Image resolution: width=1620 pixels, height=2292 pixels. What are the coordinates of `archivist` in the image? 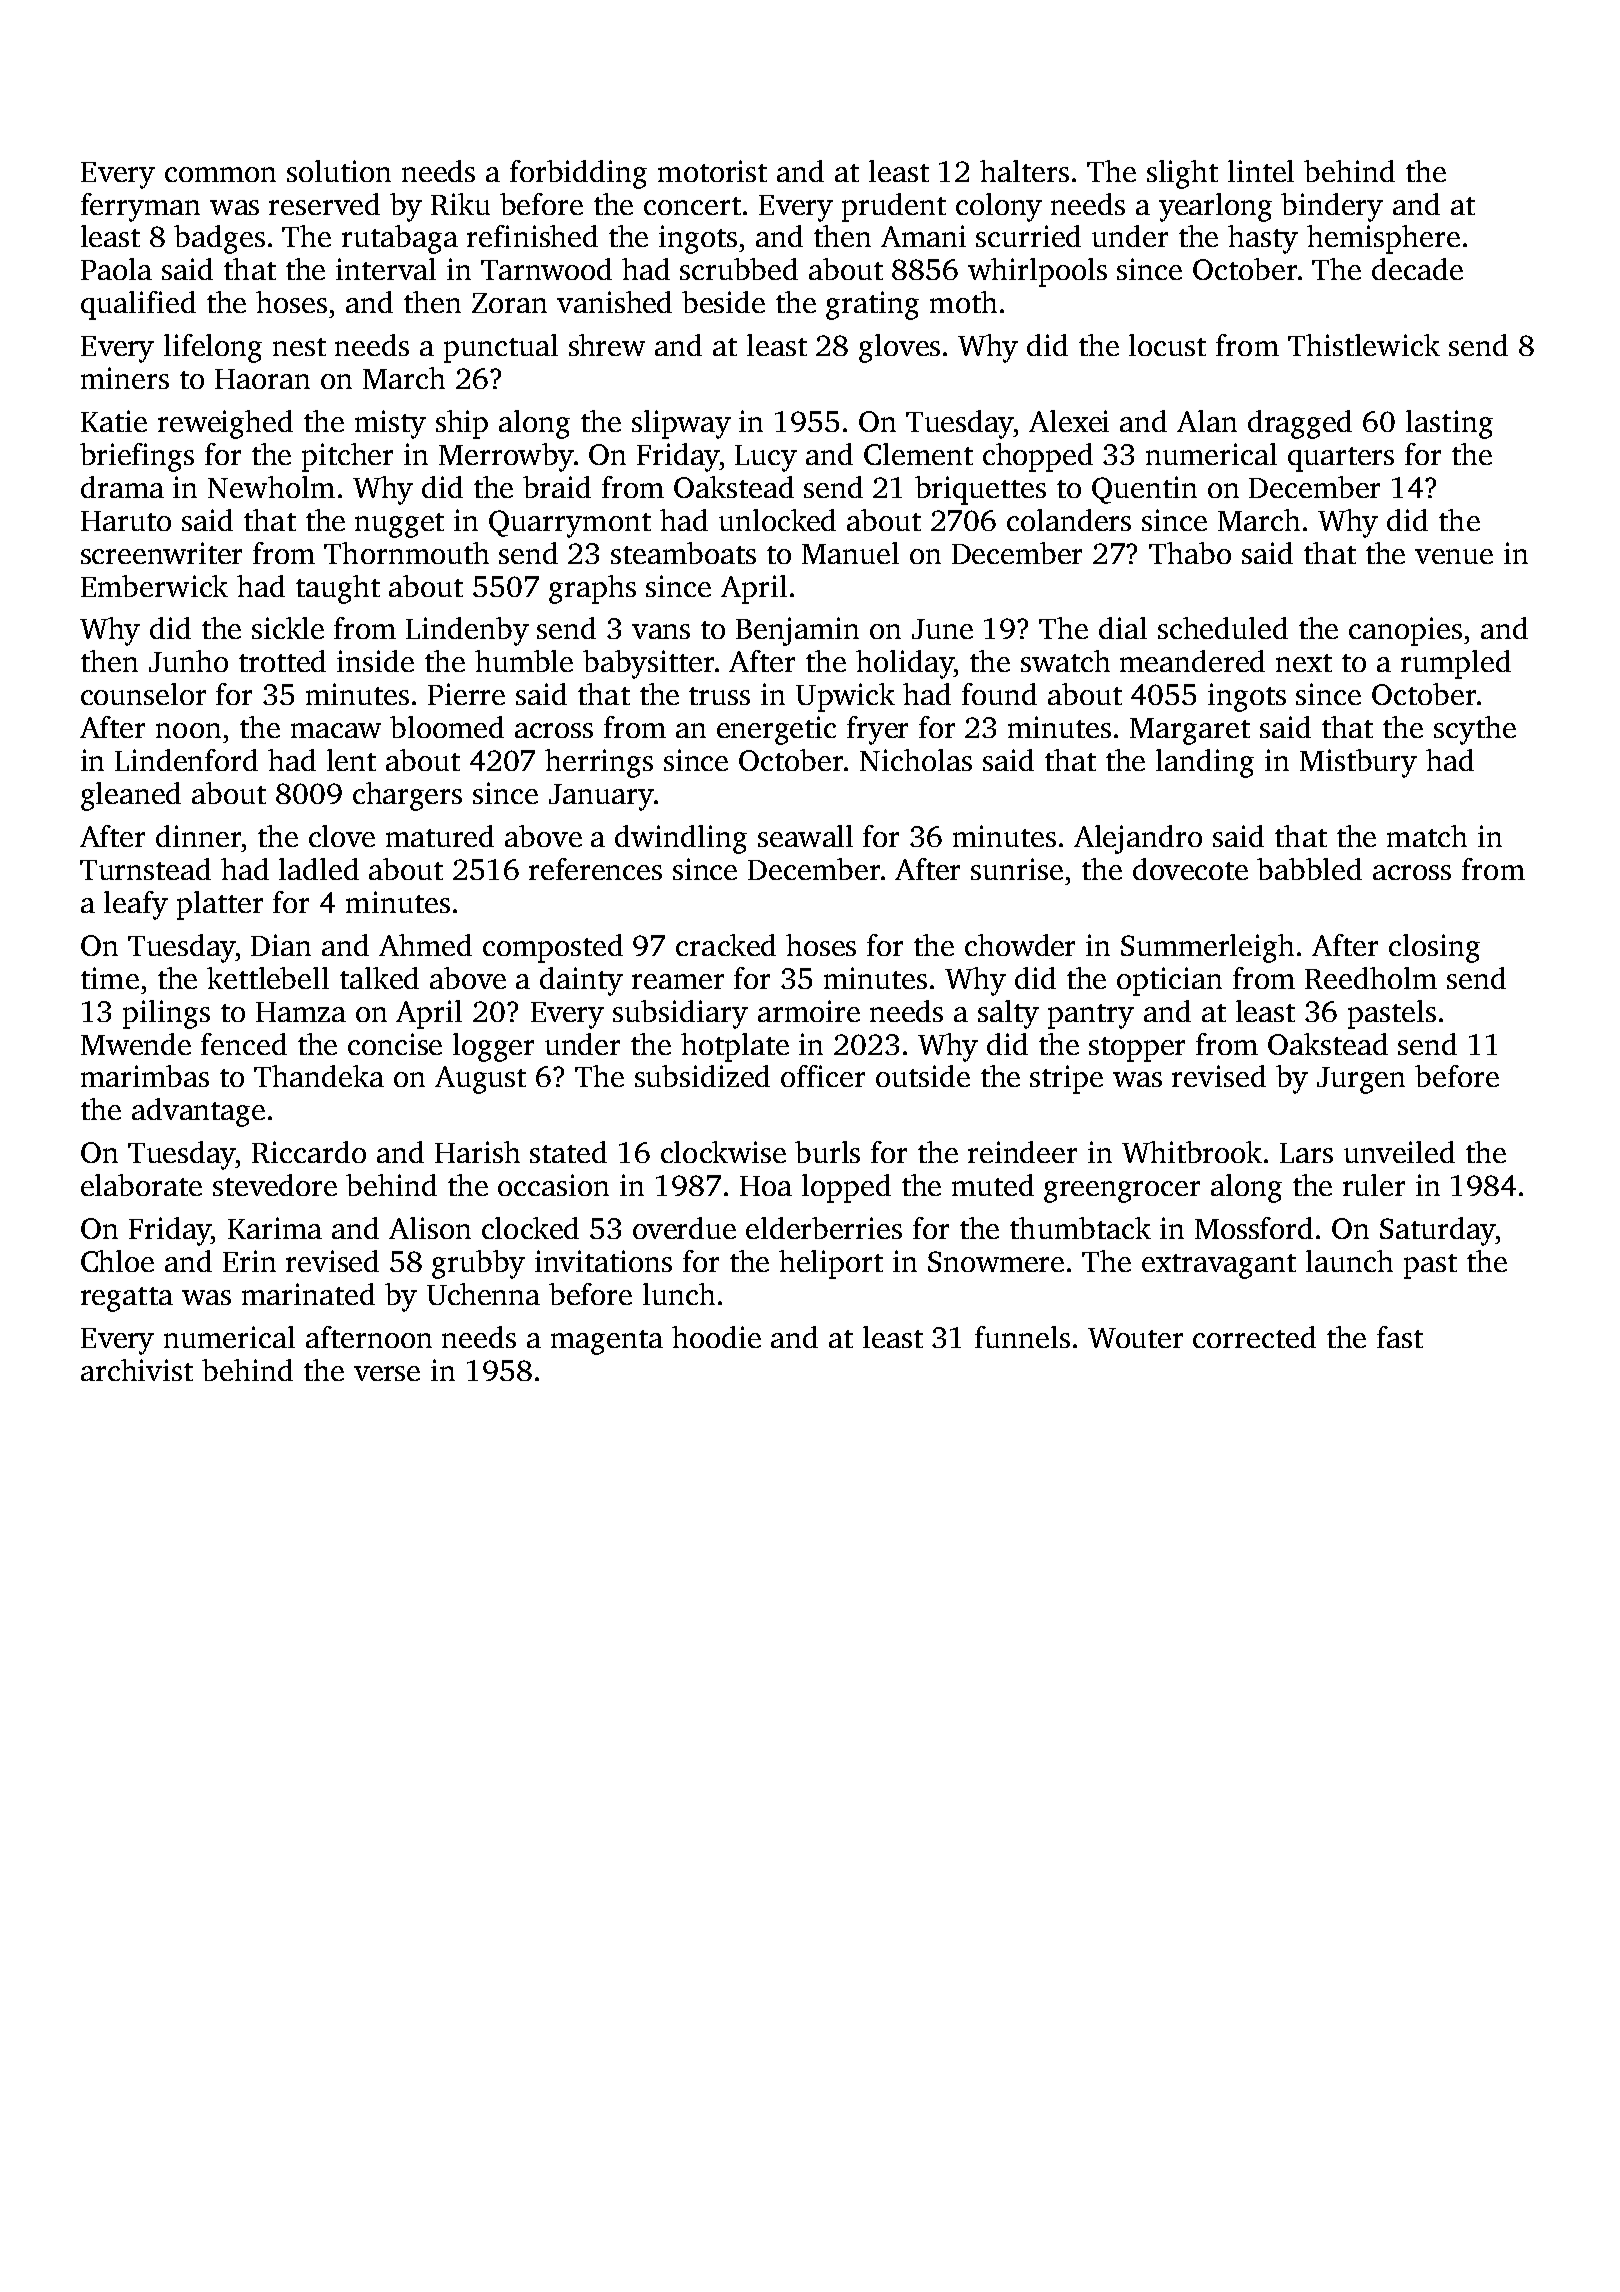 It's located at (137, 1370).
